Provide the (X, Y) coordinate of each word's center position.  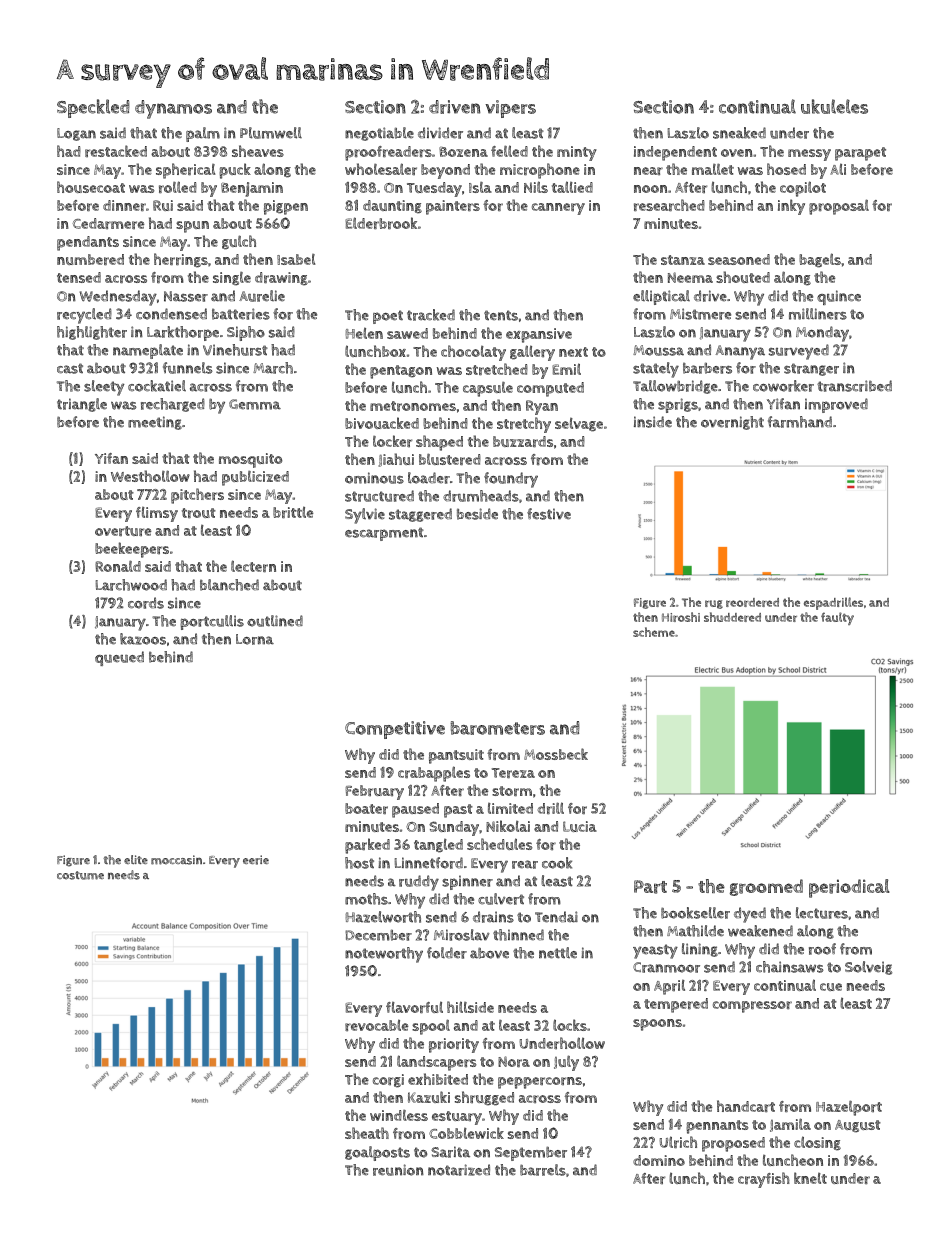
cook (557, 863)
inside (653, 422)
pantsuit (456, 756)
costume (80, 875)
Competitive (395, 730)
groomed (766, 887)
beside (477, 514)
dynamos (173, 109)
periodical (849, 888)
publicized (255, 478)
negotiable (379, 134)
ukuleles (834, 106)
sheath (367, 1133)
